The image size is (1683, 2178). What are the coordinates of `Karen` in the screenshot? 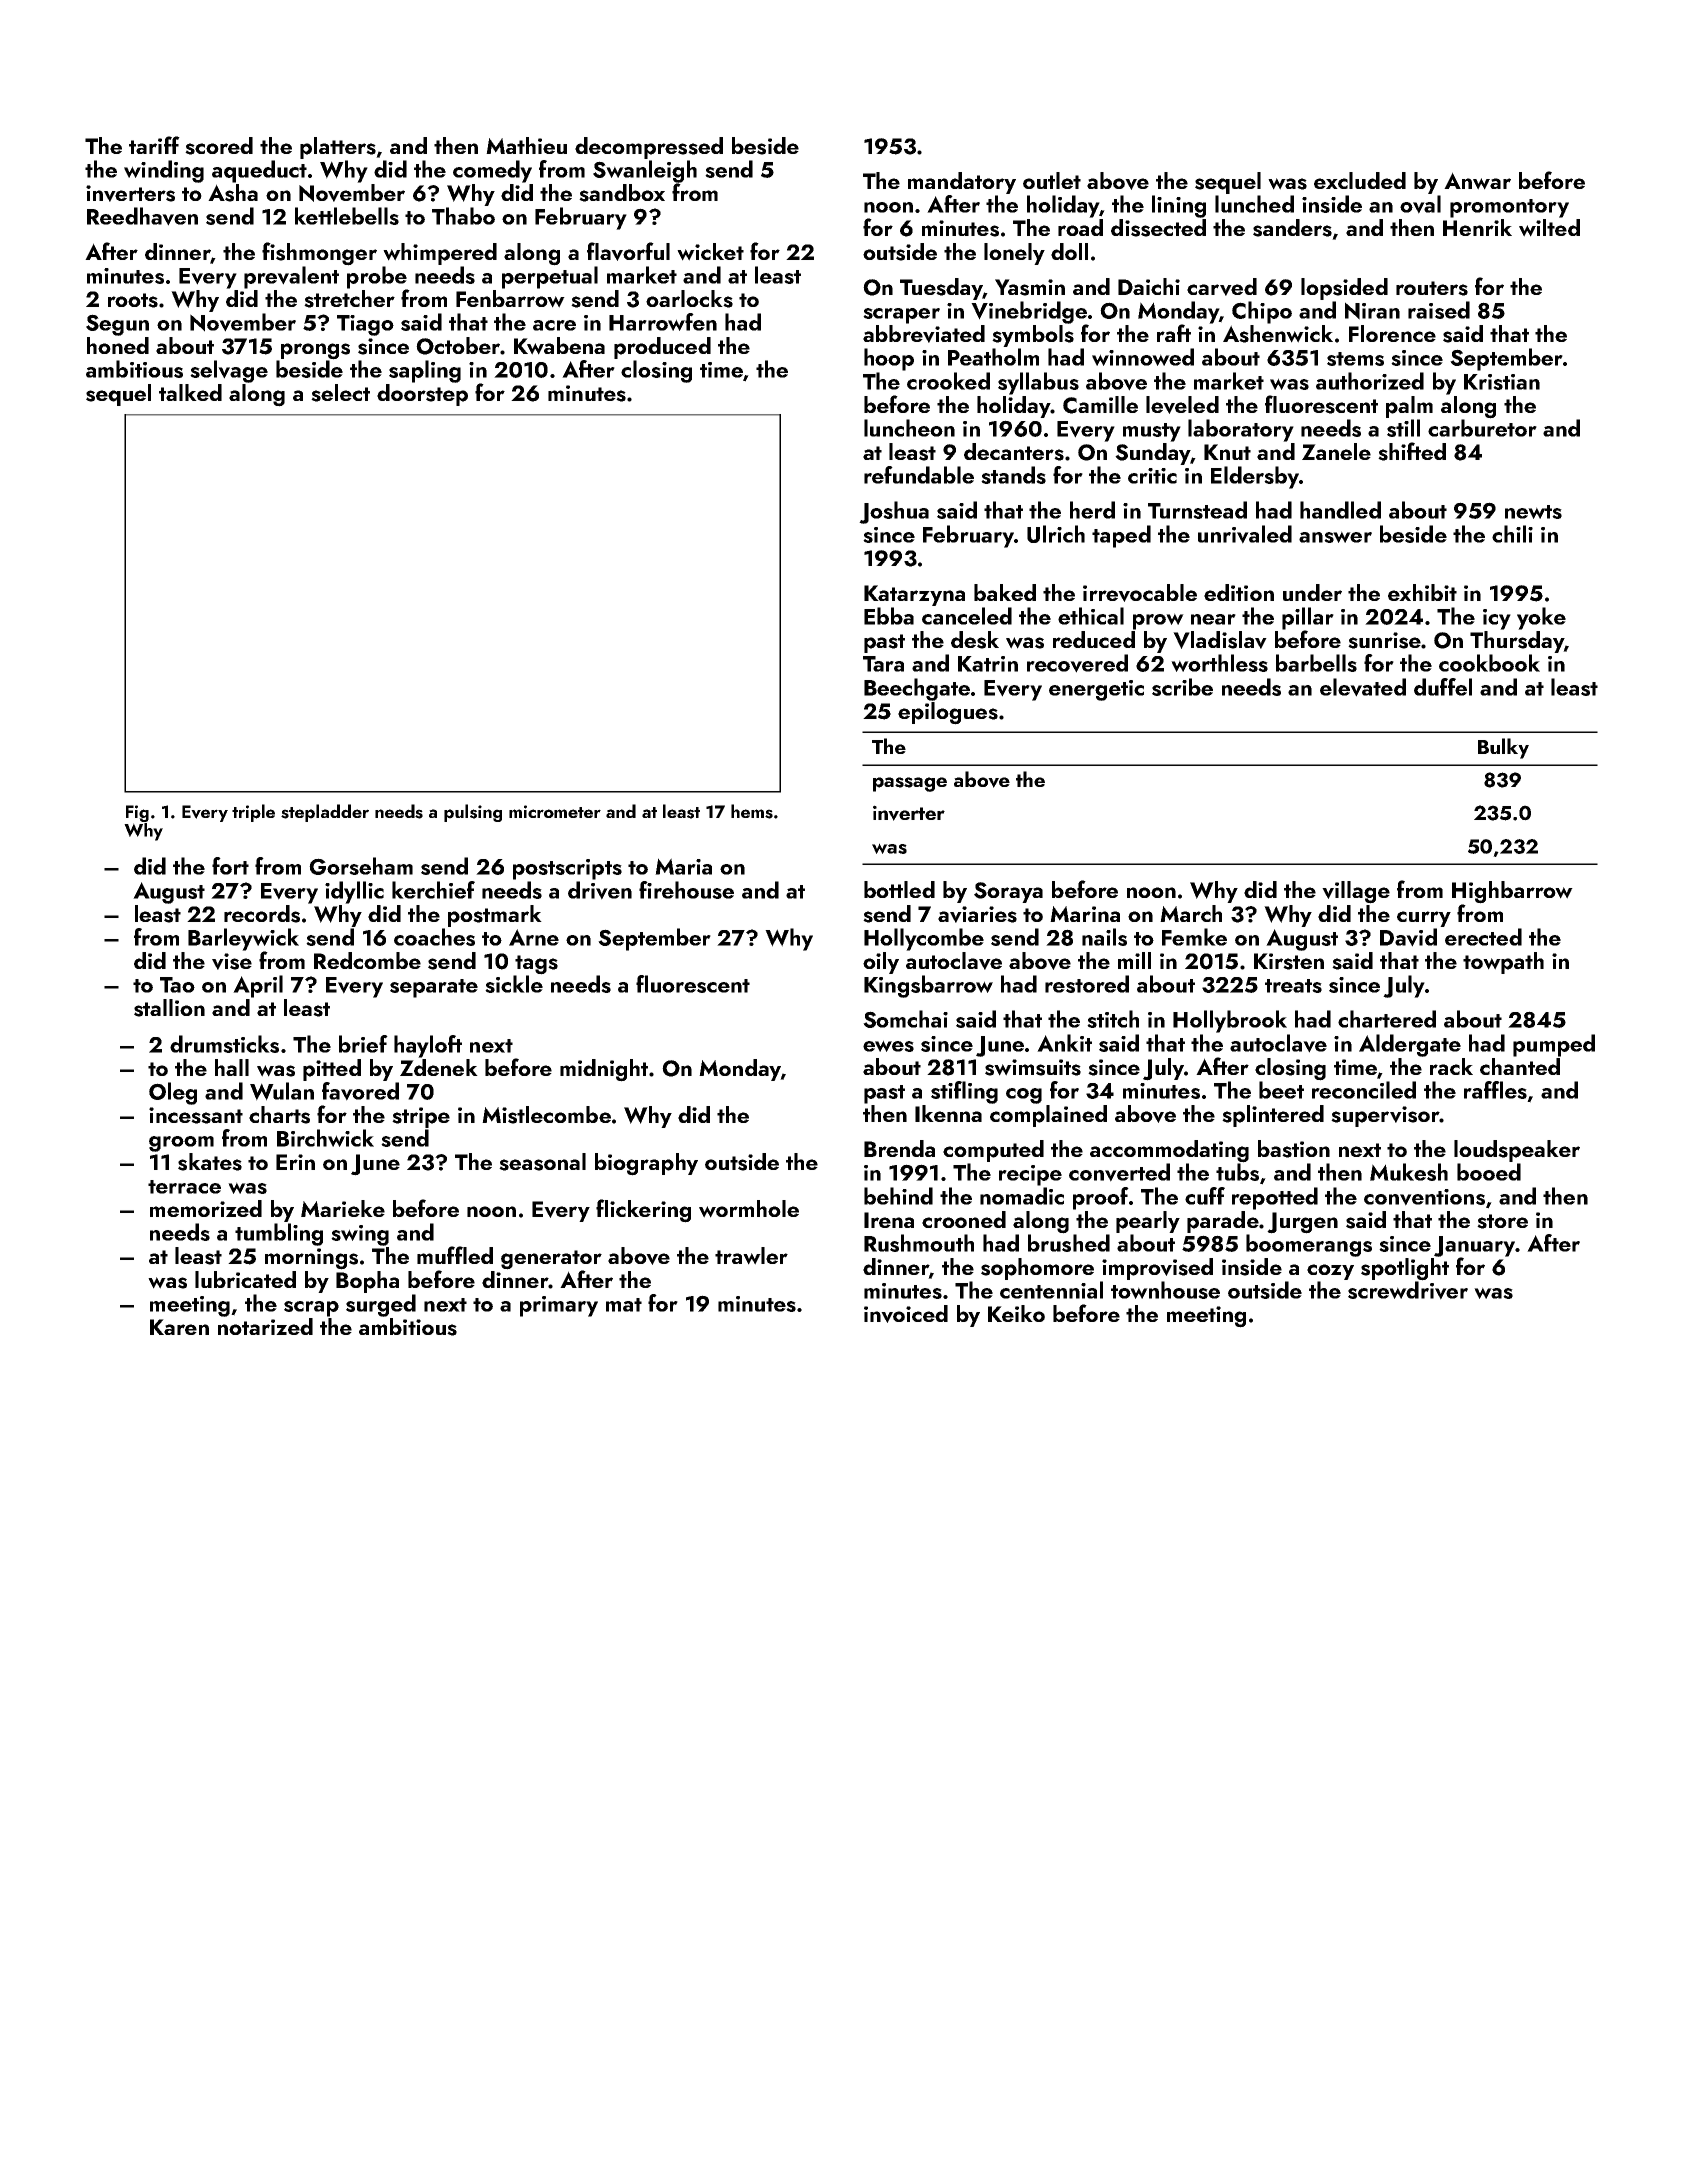 It's located at (179, 1327).
